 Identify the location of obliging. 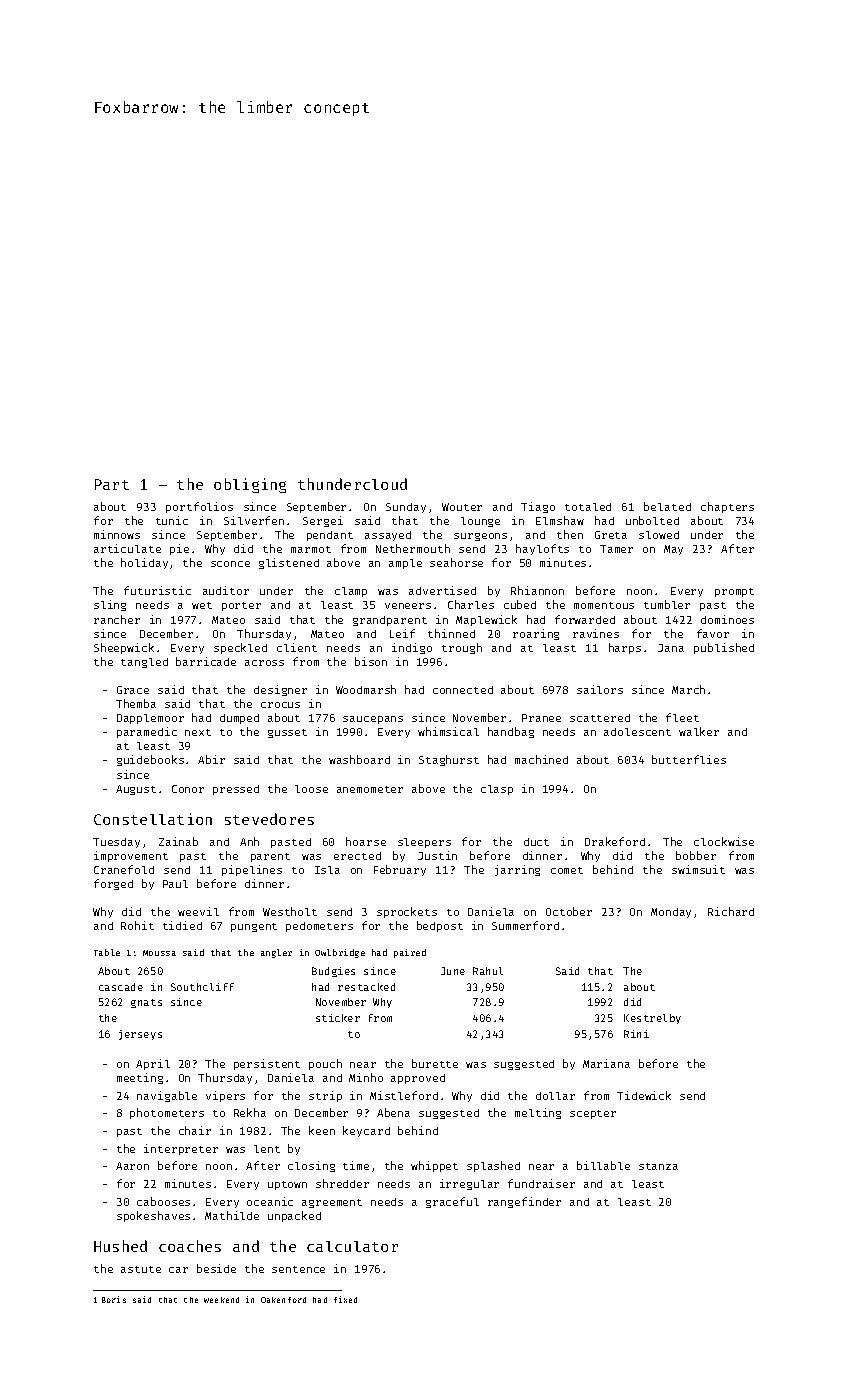
(250, 485).
